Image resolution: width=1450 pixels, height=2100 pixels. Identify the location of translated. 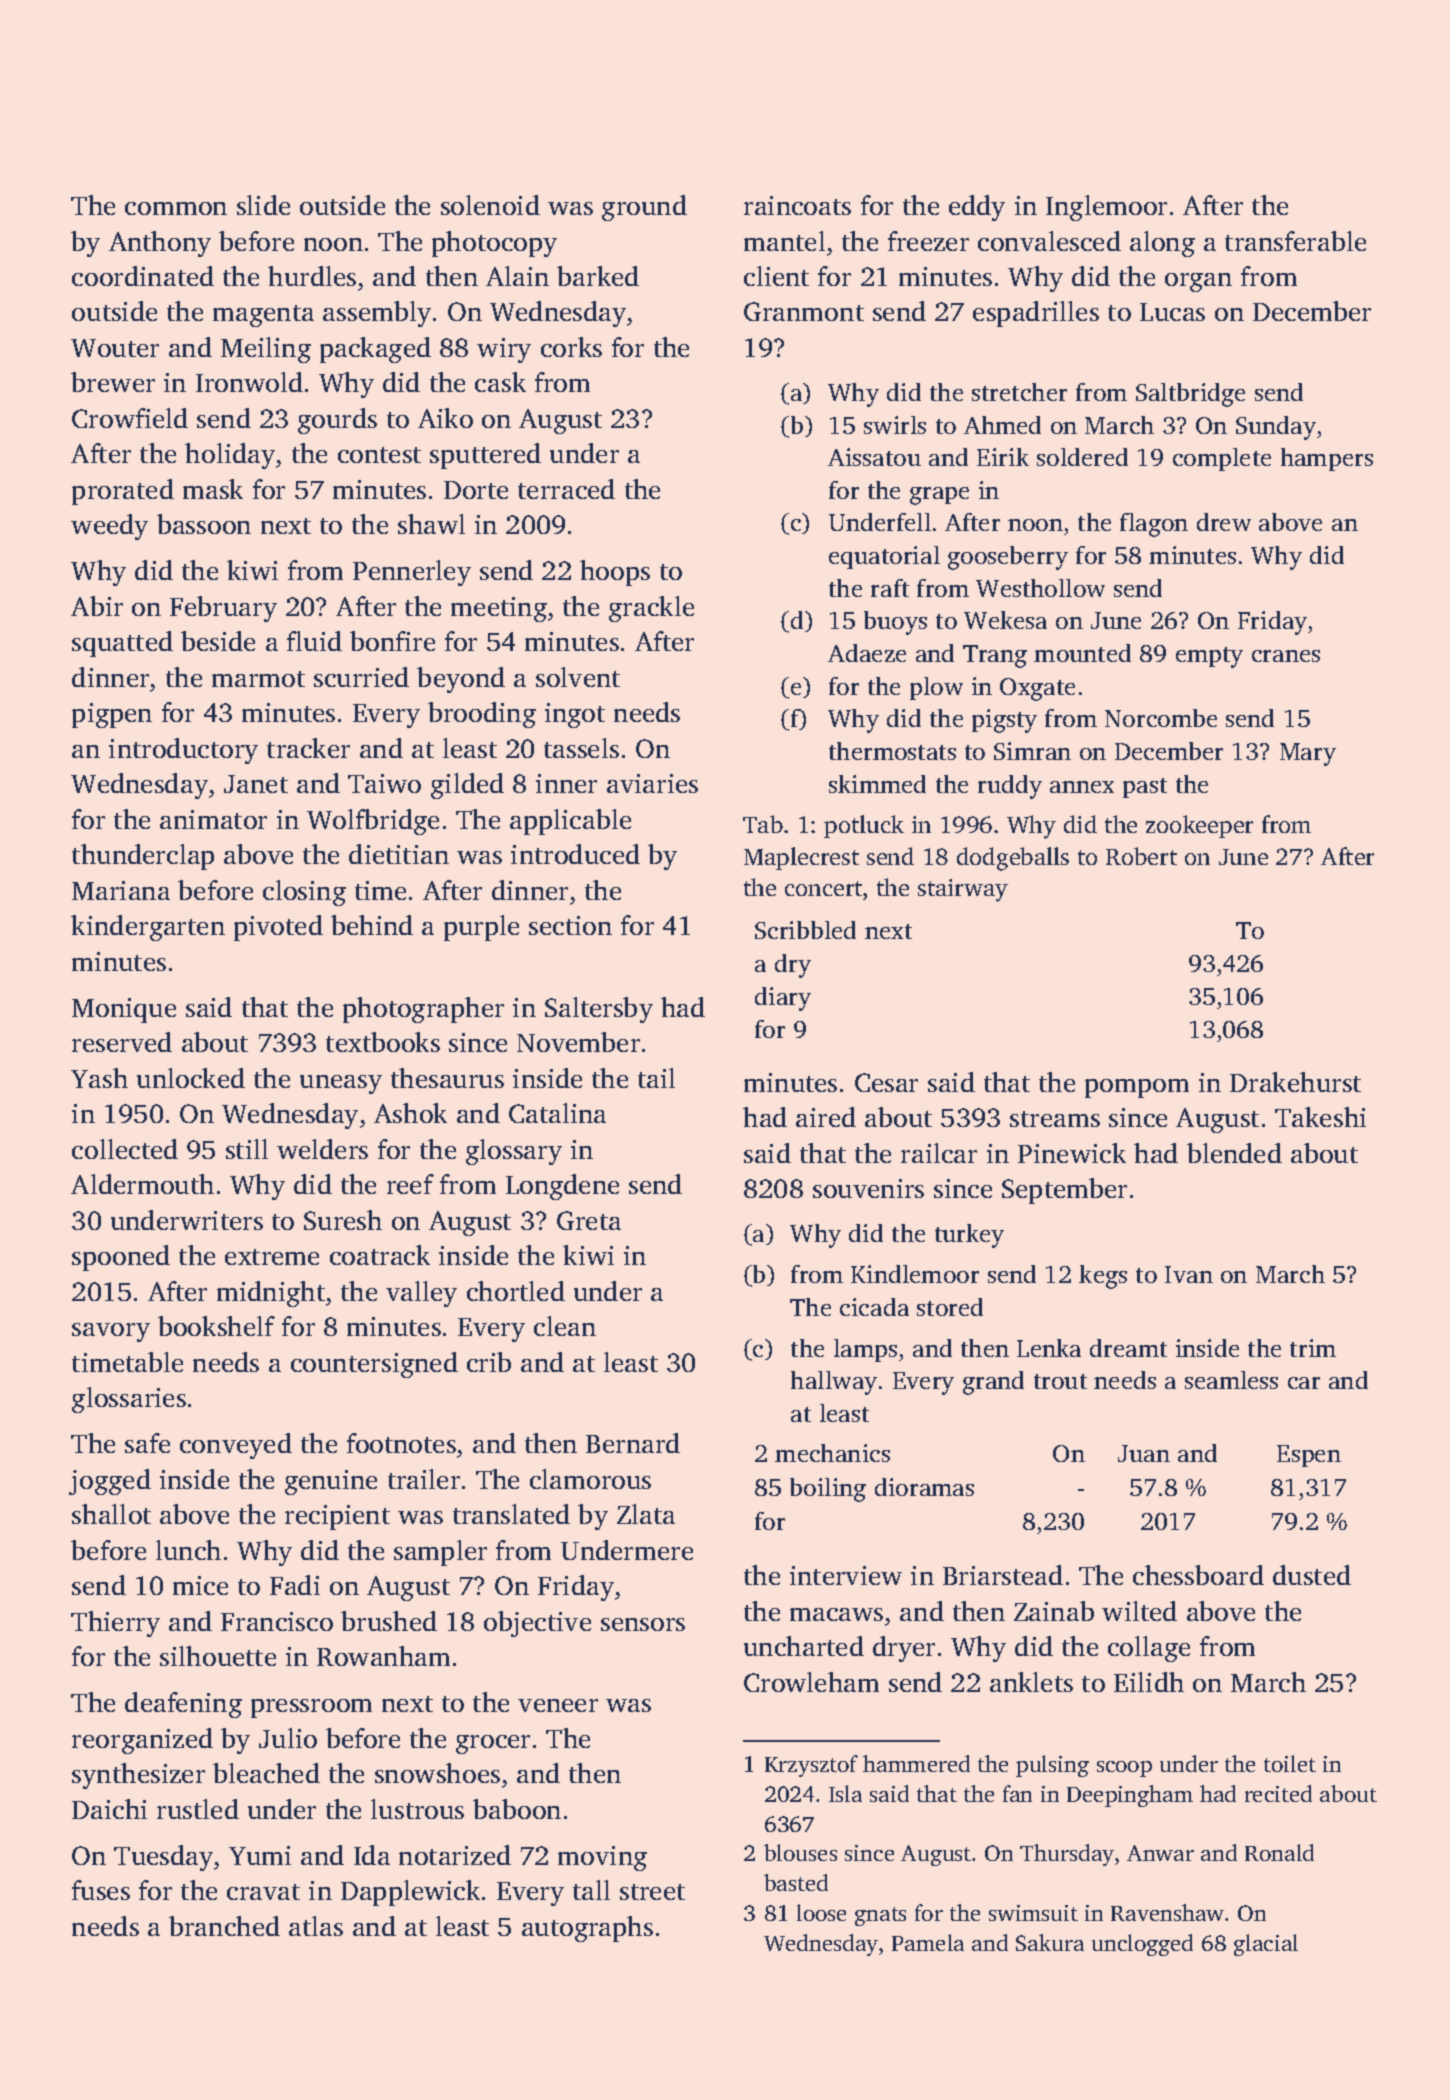
(511, 1514).
